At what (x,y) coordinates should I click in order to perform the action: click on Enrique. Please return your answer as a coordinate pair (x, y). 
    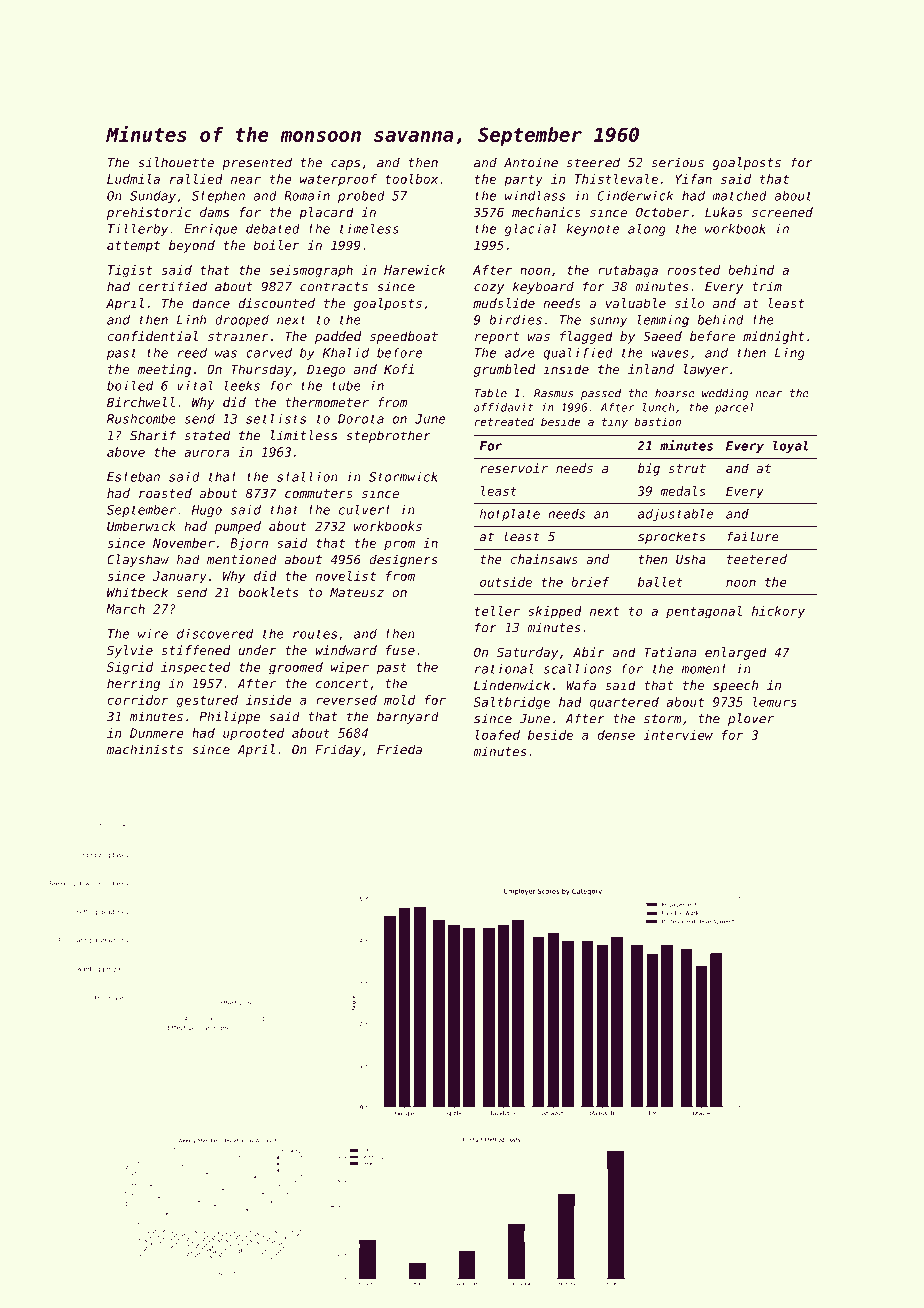
    Looking at the image, I should click on (211, 230).
